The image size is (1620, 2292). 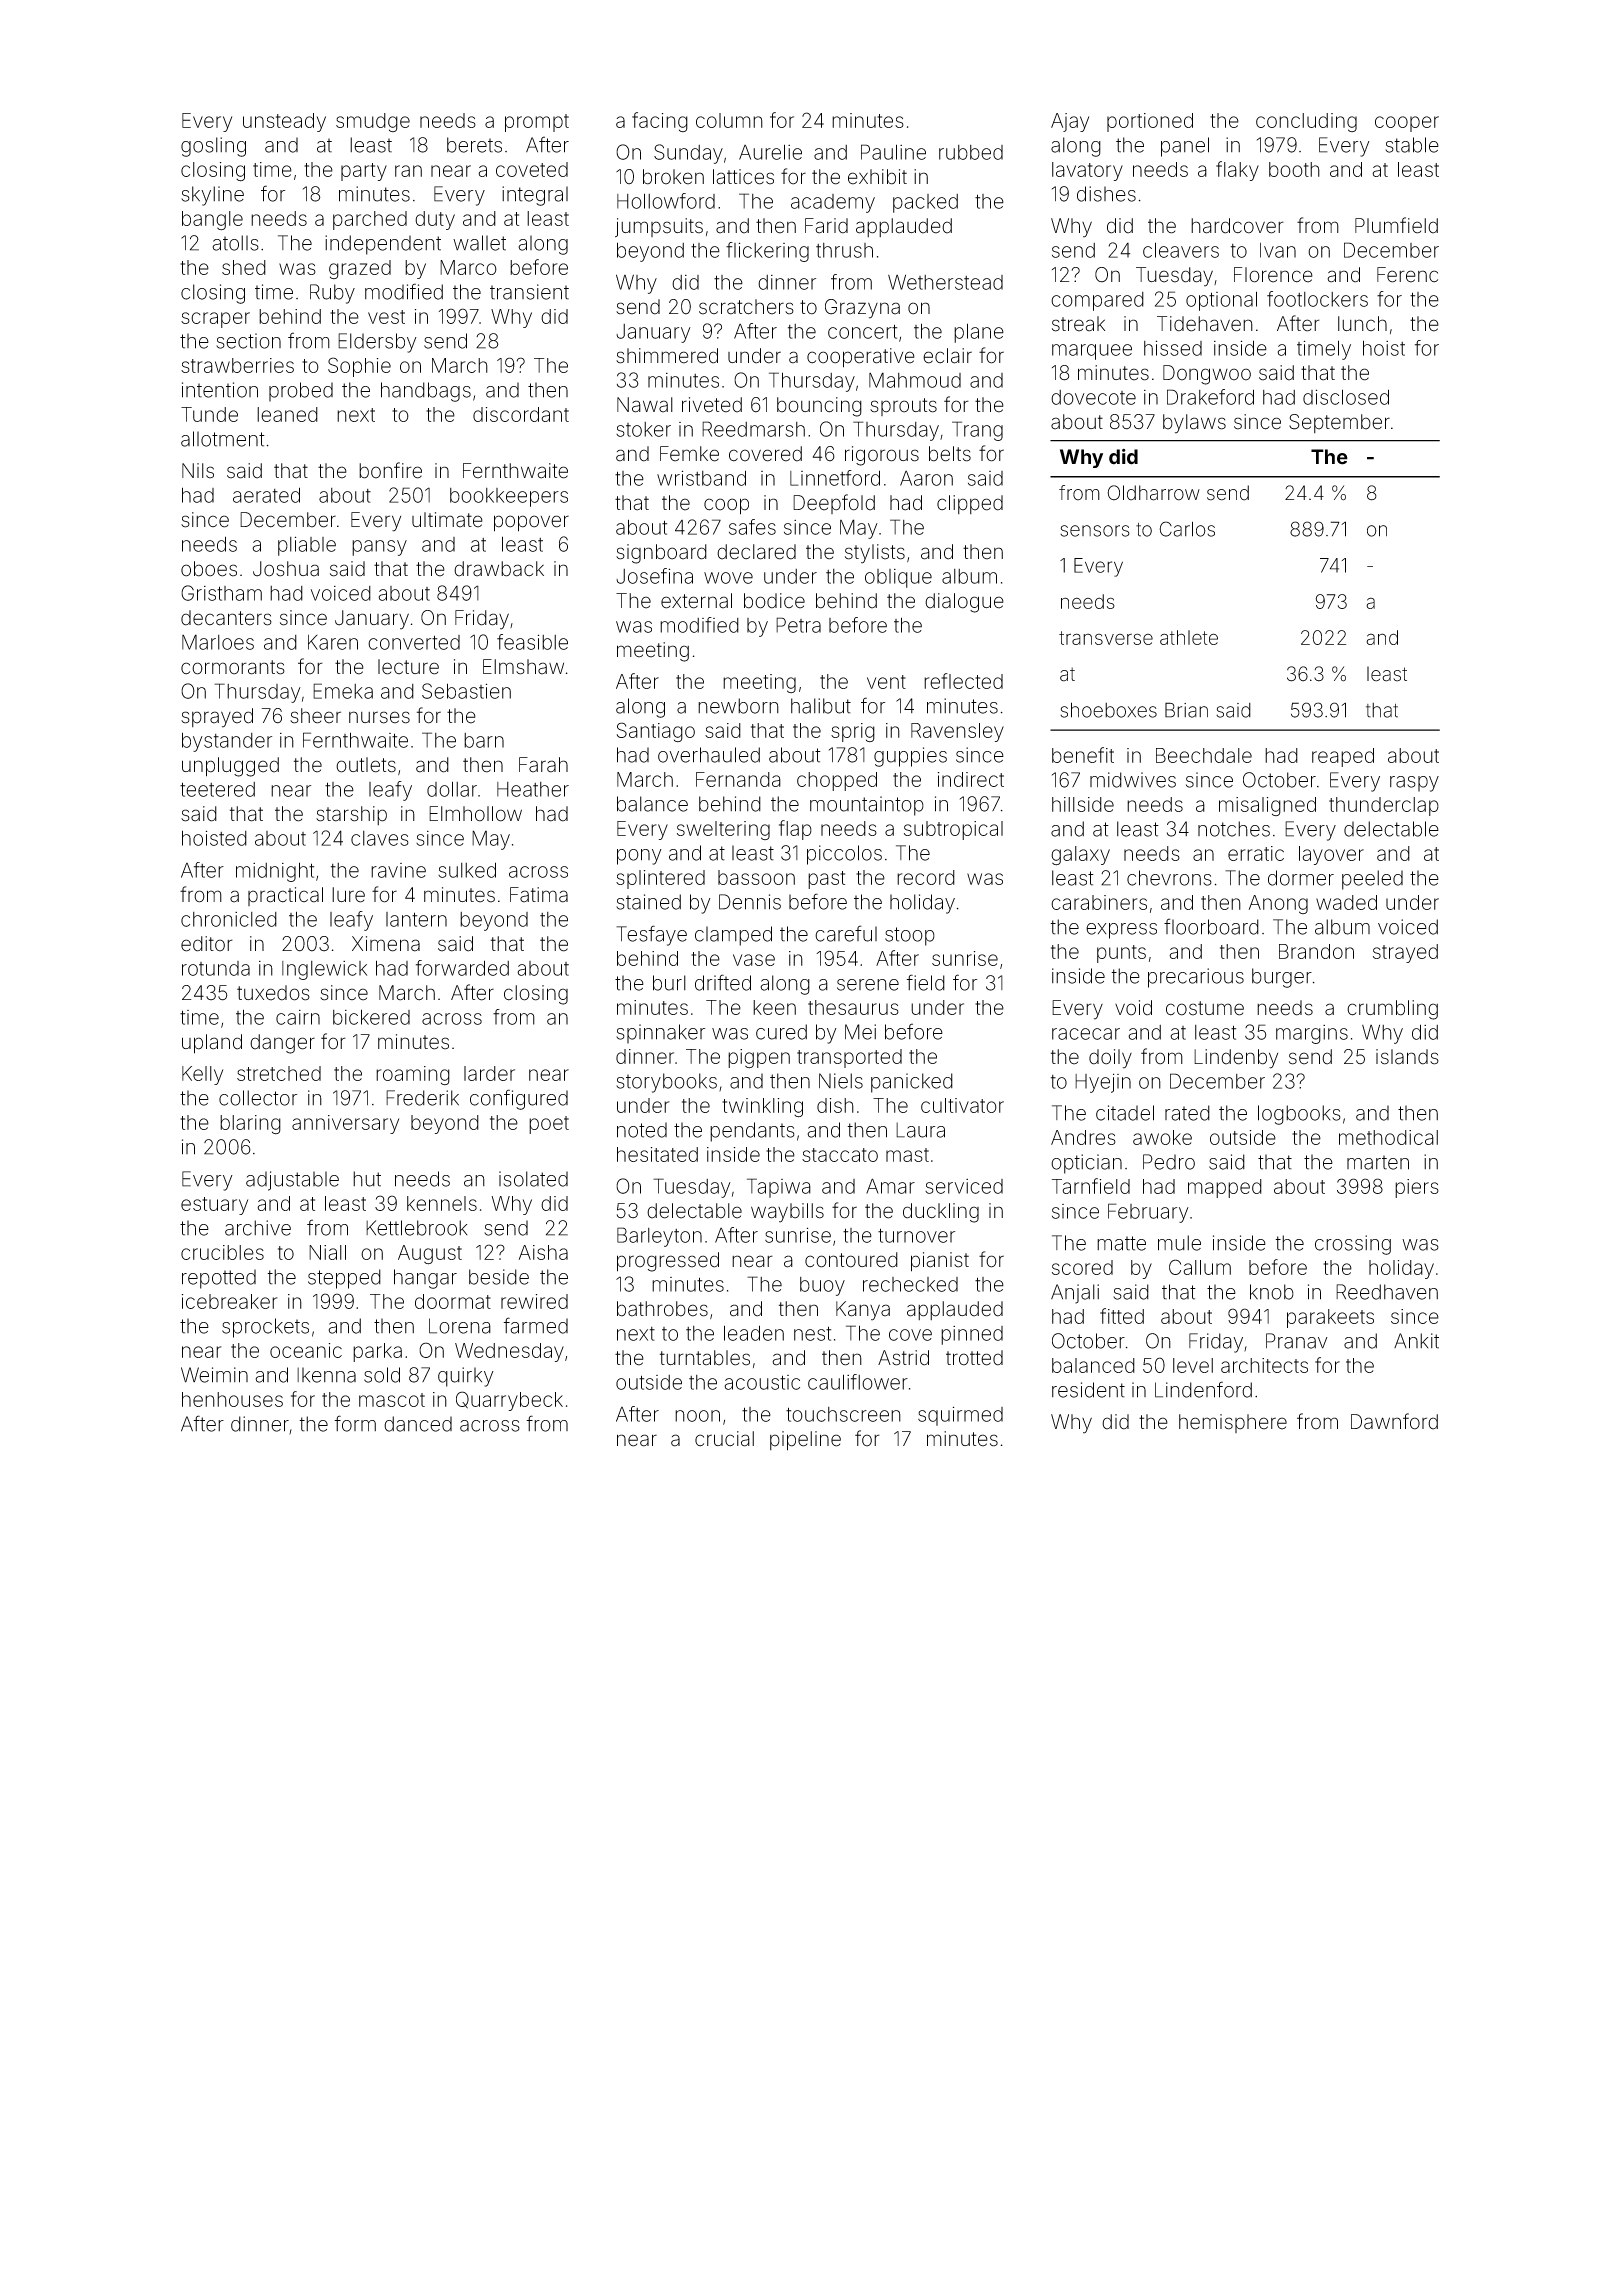 I want to click on bylaws, so click(x=1194, y=424).
